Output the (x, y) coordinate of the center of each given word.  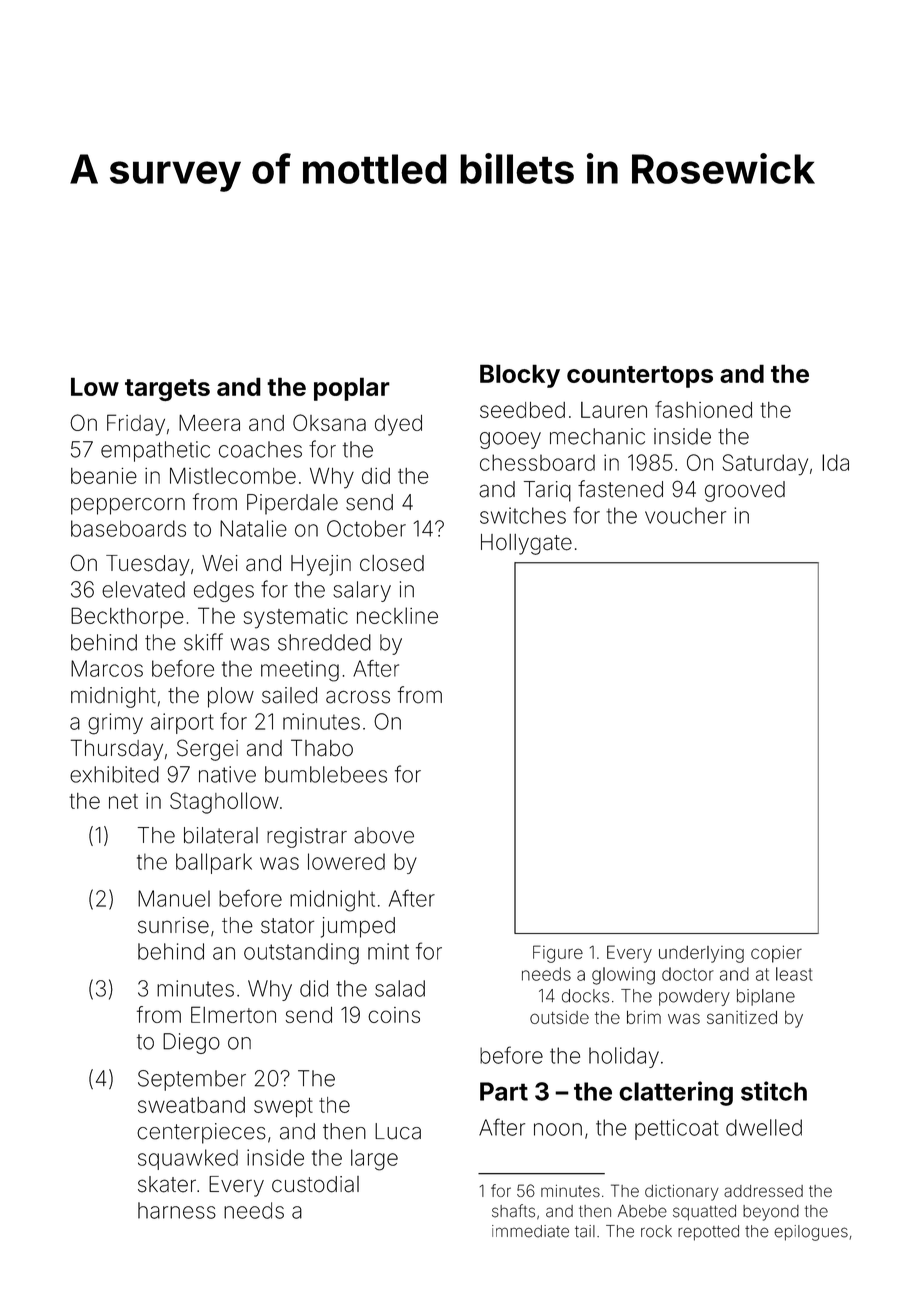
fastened (620, 489)
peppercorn (128, 506)
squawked (188, 1159)
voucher (685, 515)
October (366, 528)
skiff (203, 642)
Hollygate (526, 544)
